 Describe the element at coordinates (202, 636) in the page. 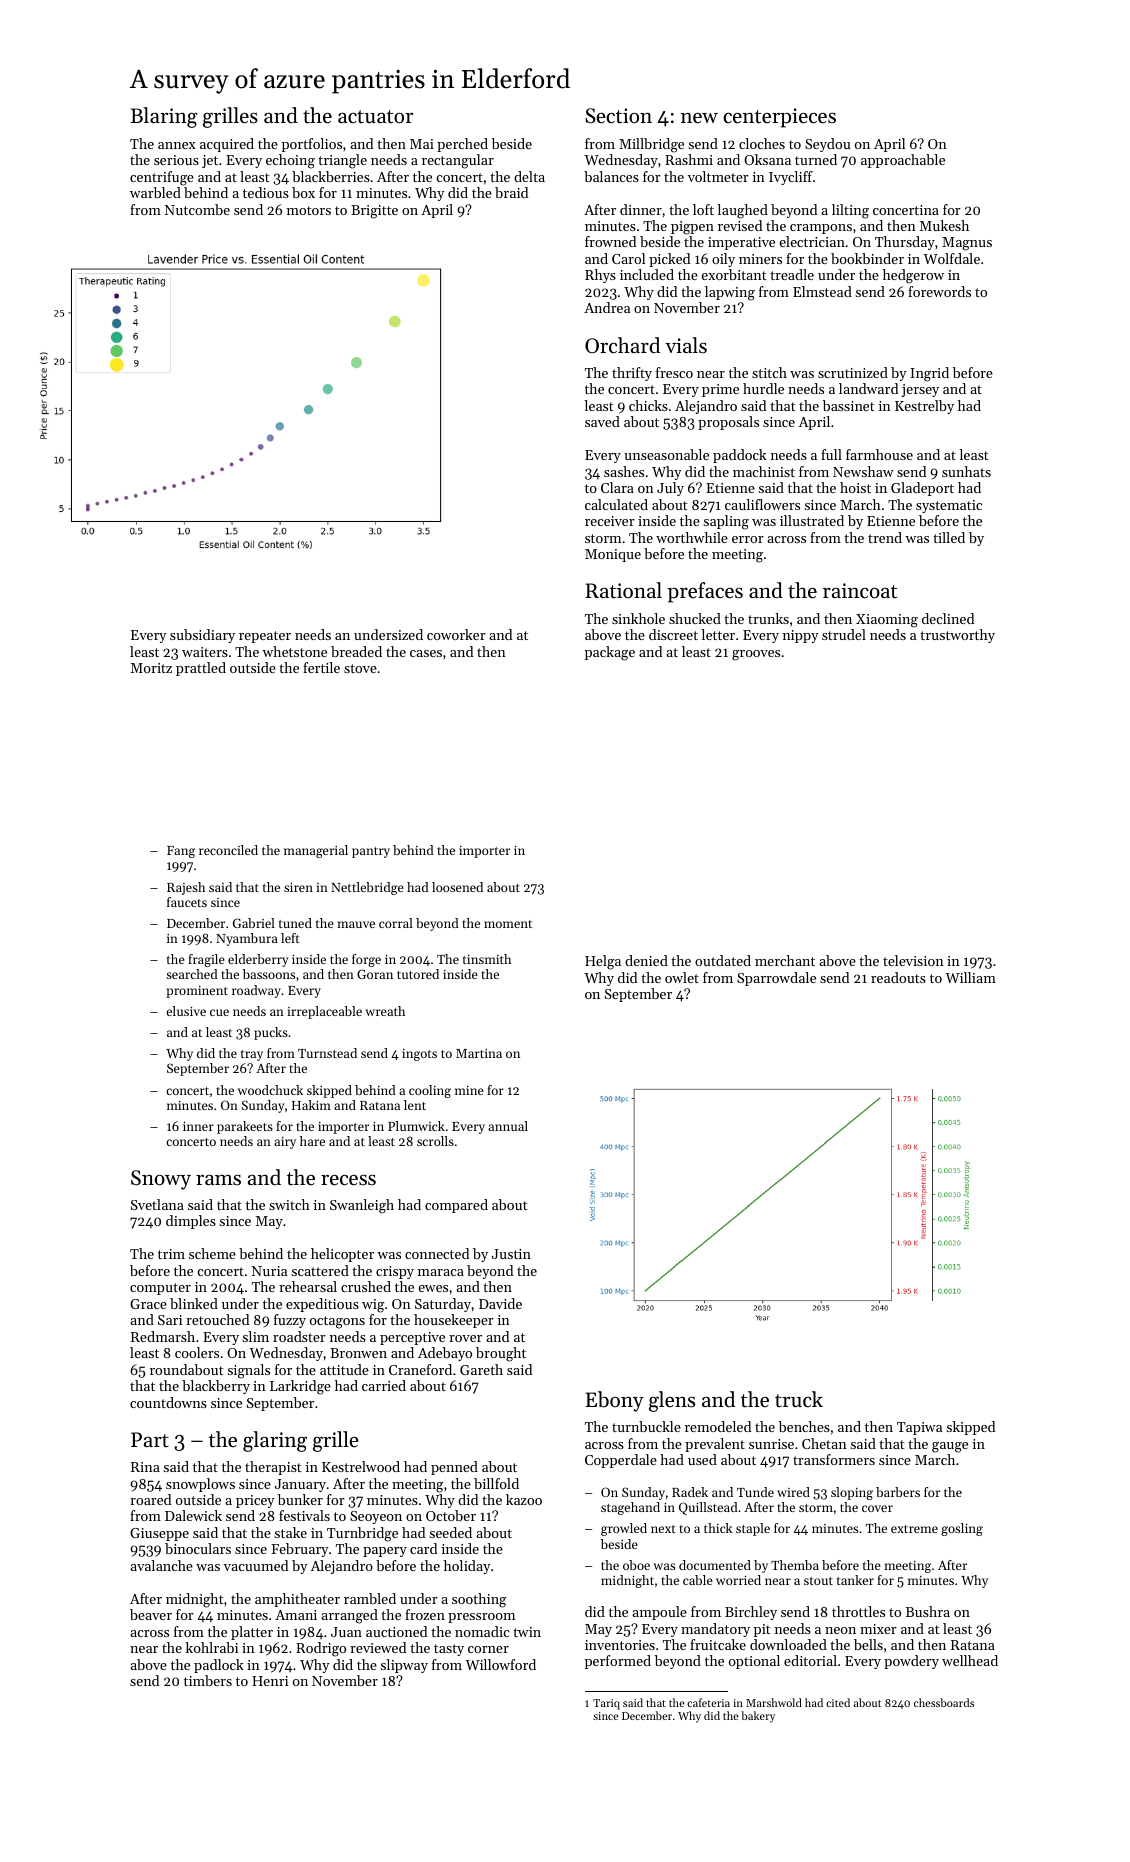

I see `subsidiary` at that location.
